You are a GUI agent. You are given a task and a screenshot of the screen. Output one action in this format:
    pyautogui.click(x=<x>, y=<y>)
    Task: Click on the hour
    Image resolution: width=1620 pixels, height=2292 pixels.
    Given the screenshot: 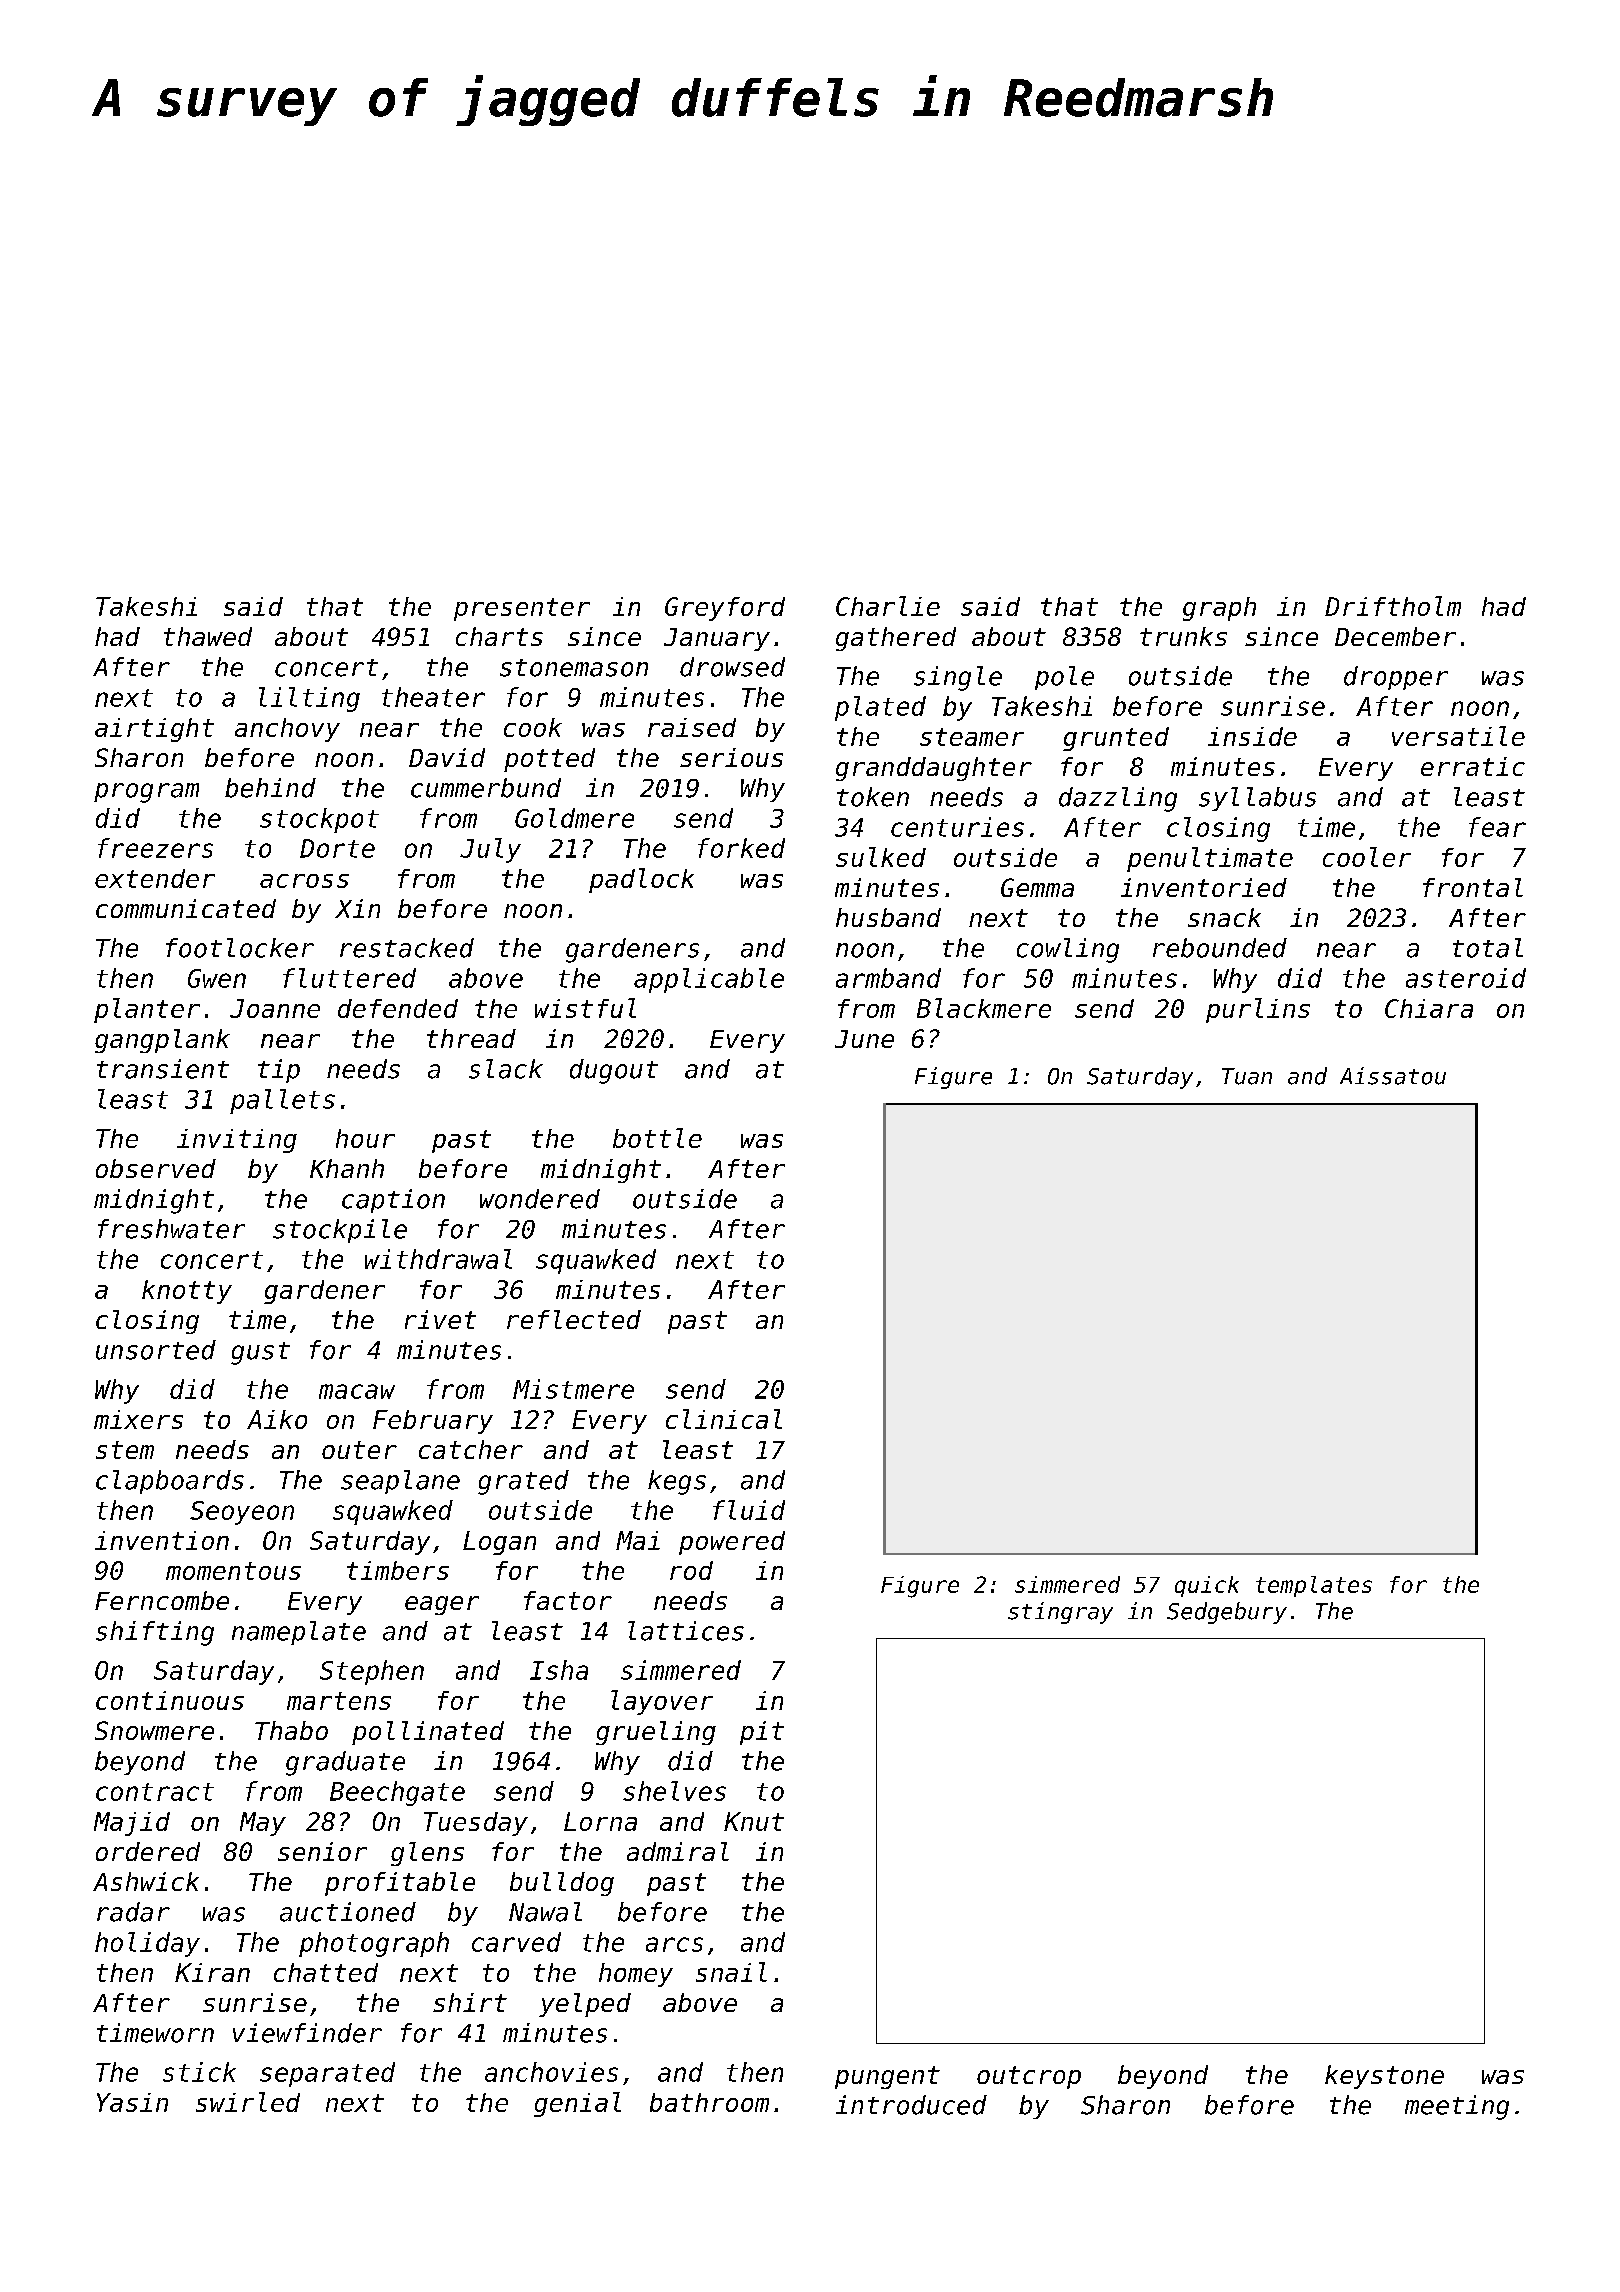 What is the action you would take?
    pyautogui.click(x=365, y=1138)
